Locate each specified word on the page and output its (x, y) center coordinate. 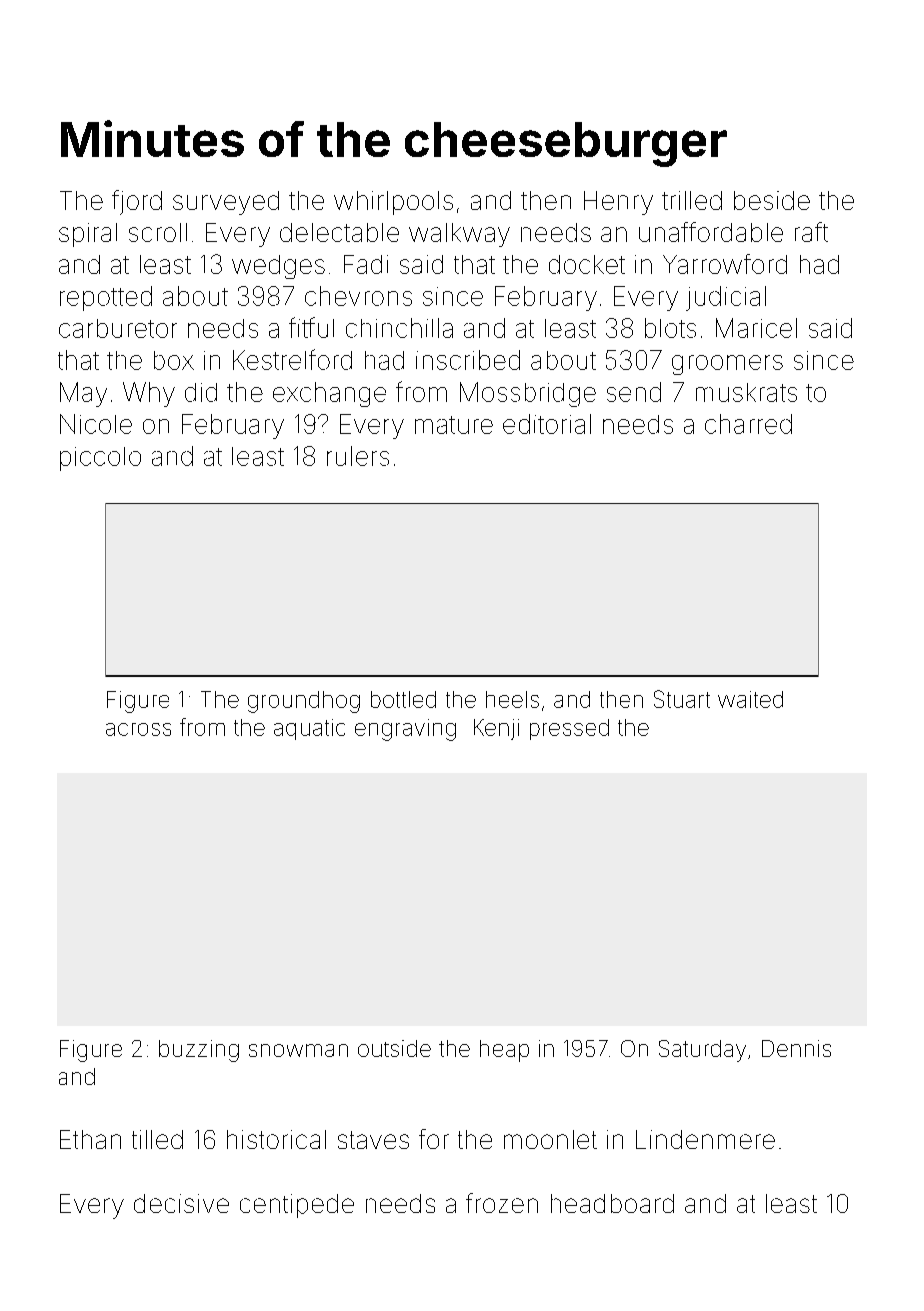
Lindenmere (705, 1139)
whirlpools (393, 203)
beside (772, 200)
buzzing (199, 1051)
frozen (502, 1203)
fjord (137, 202)
